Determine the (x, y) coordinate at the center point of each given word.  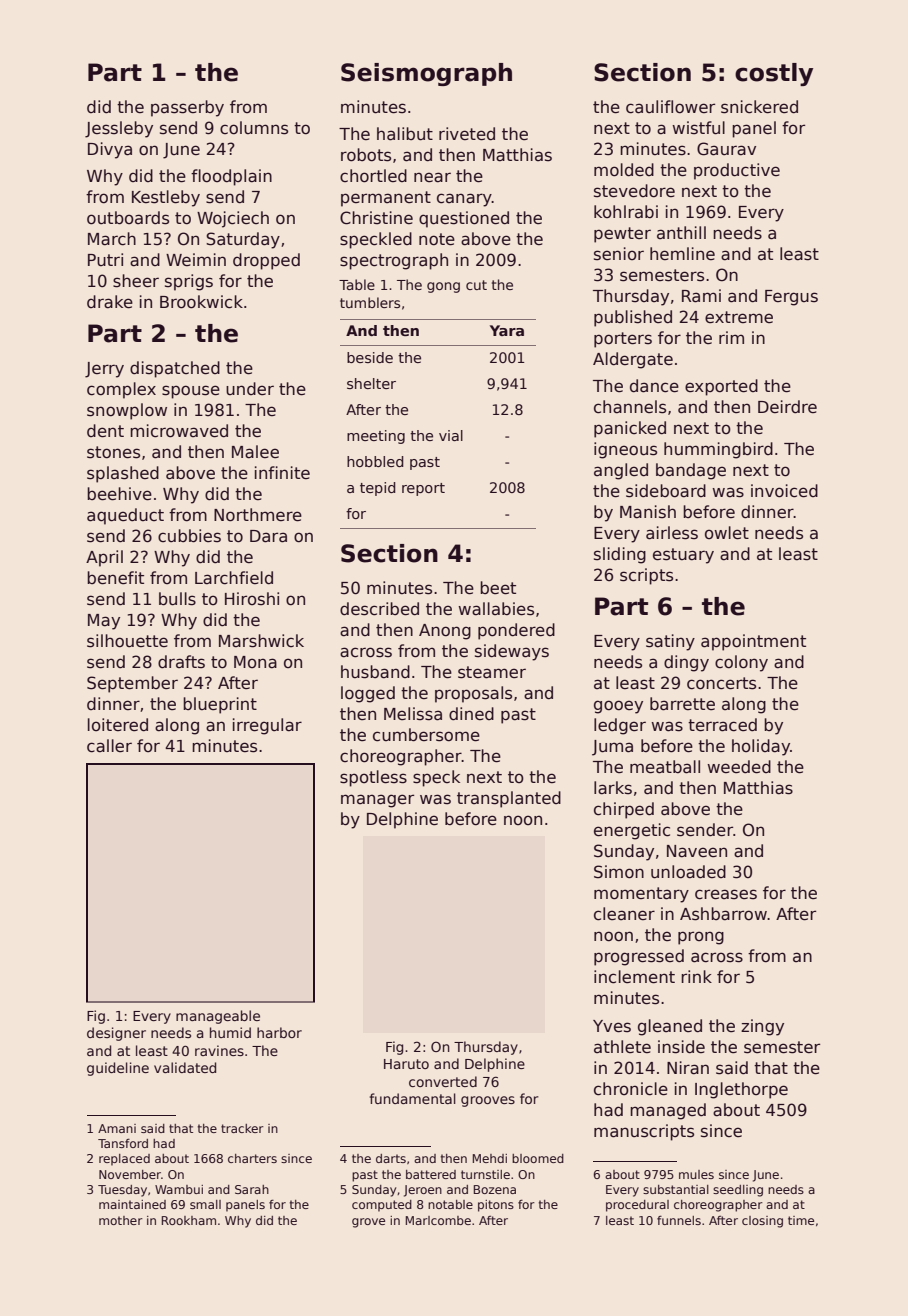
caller (109, 746)
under (250, 389)
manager (377, 801)
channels (630, 407)
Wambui (179, 1189)
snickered (759, 107)
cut (476, 285)
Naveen (697, 851)
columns (254, 128)
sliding (620, 555)
